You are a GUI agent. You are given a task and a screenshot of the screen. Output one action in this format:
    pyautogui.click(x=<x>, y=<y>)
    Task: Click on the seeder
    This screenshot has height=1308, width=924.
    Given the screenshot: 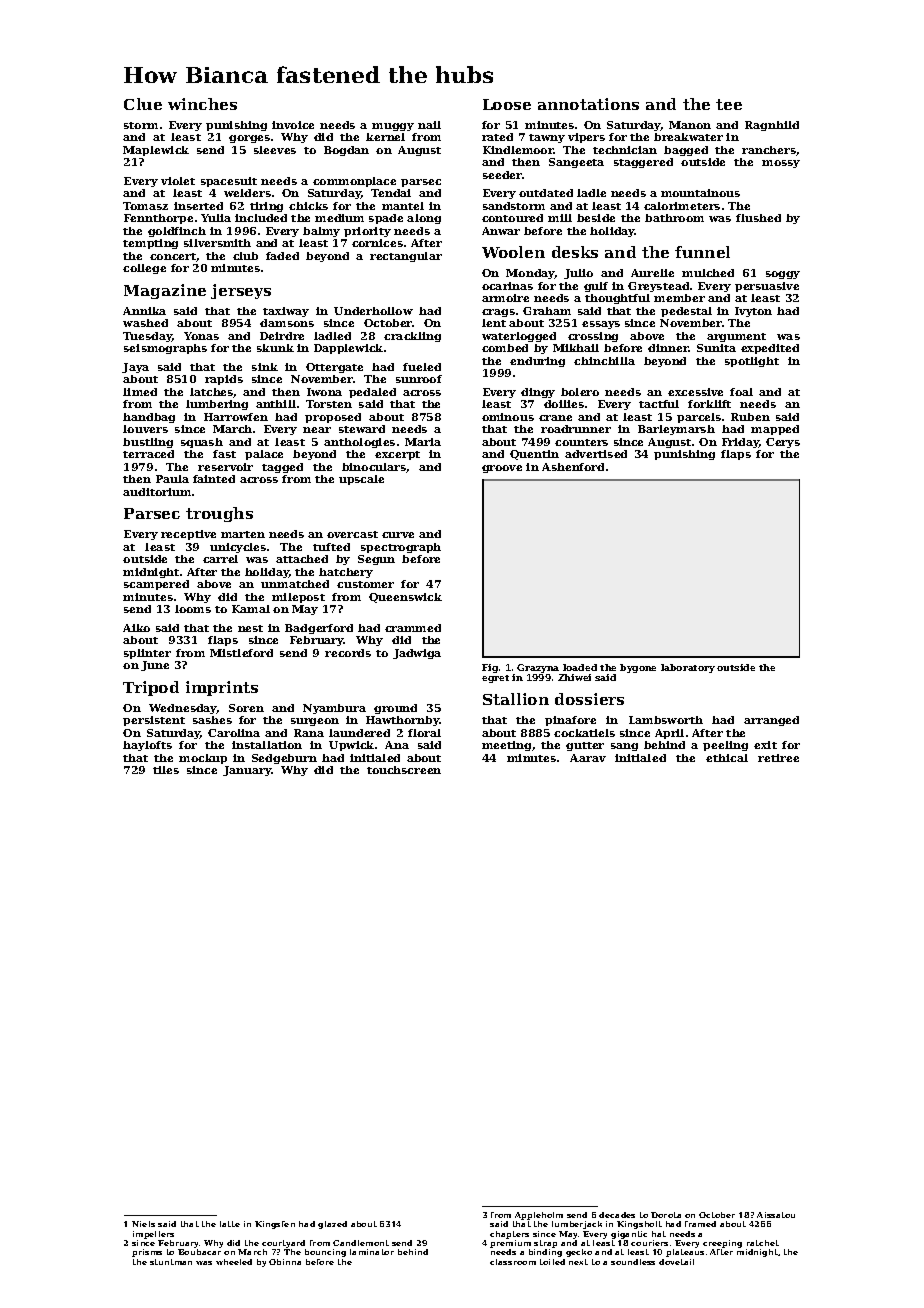 What is the action you would take?
    pyautogui.click(x=502, y=175)
